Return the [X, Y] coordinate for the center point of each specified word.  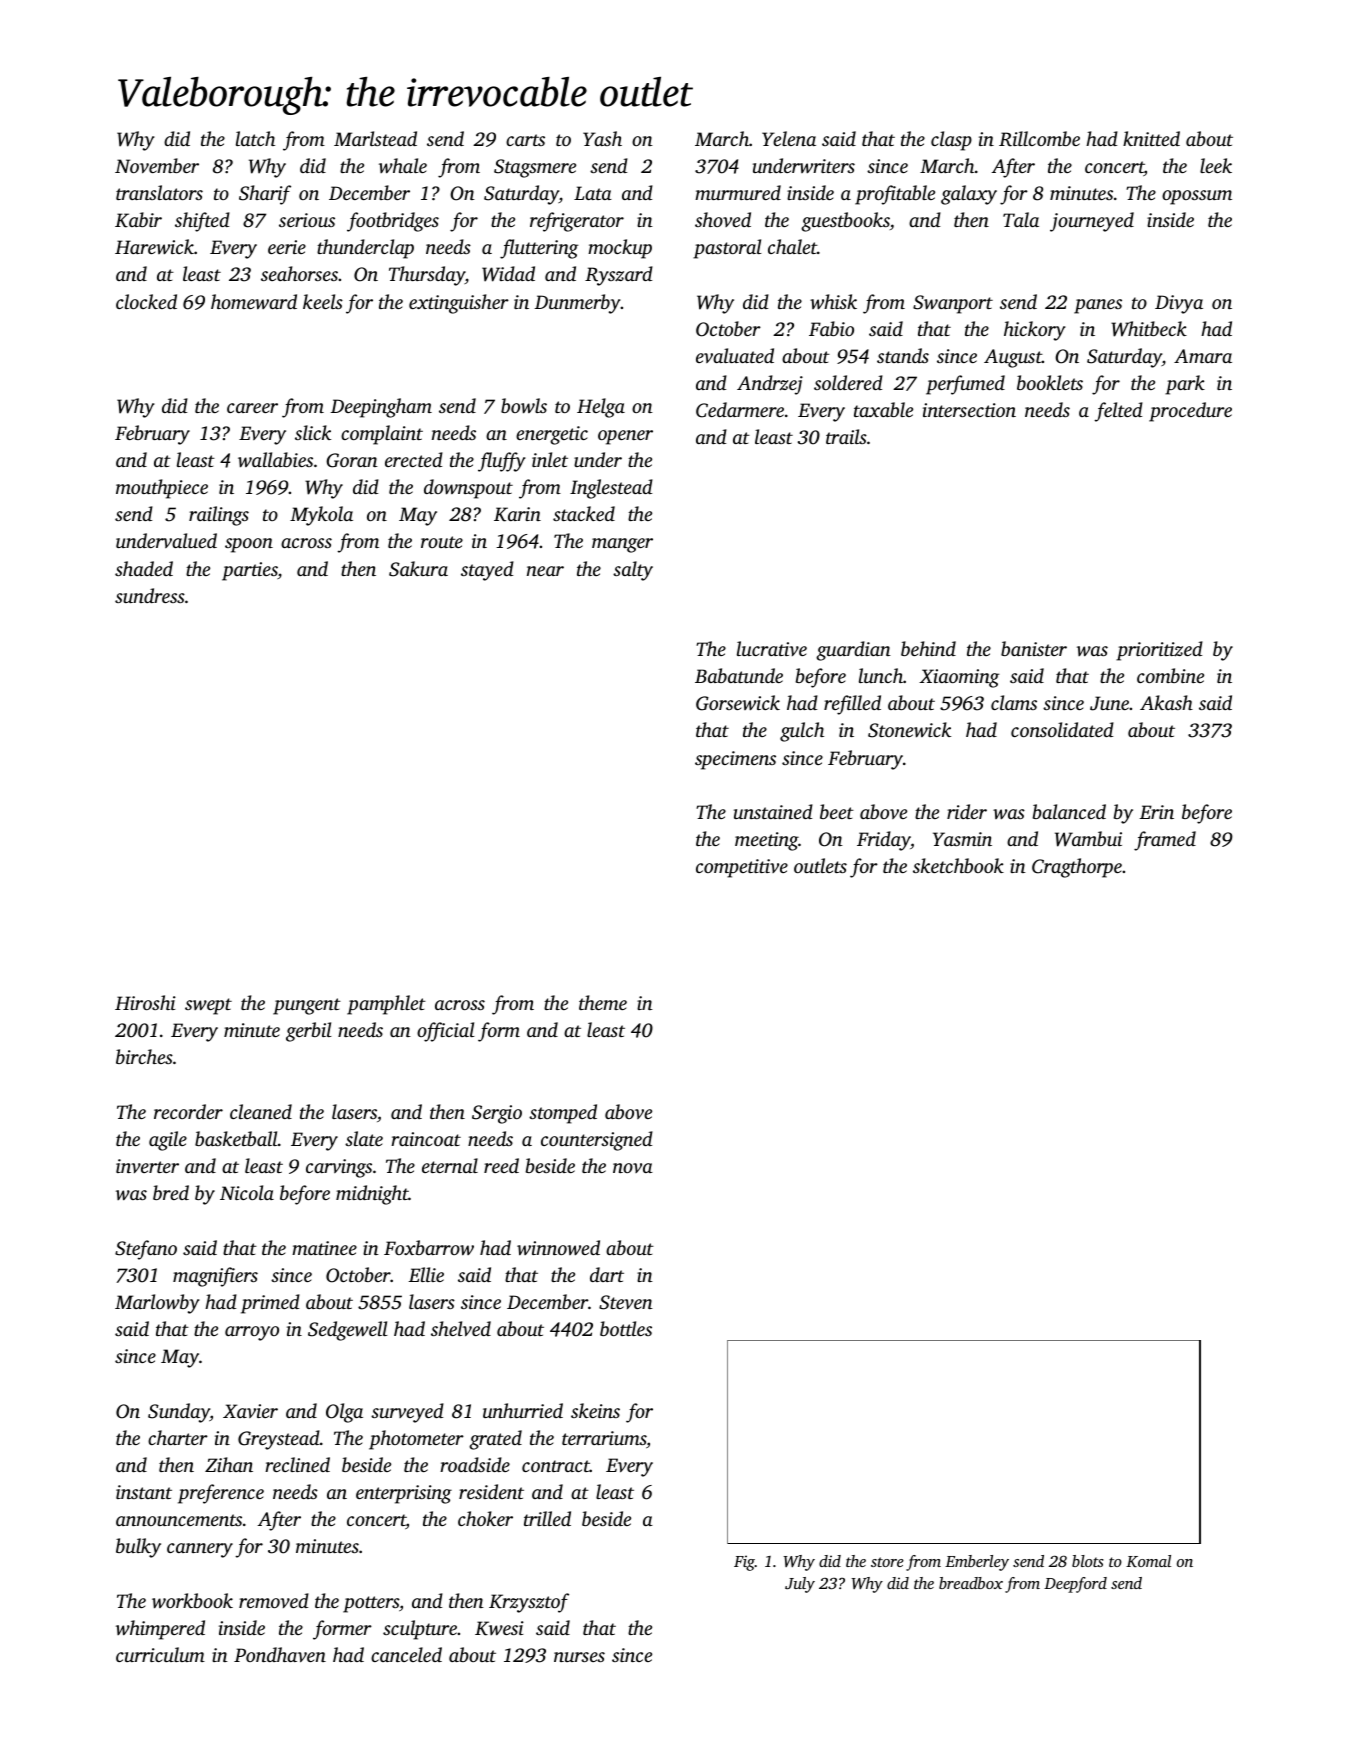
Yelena [789, 138]
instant [144, 1492]
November [157, 165]
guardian [853, 651]
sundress [150, 595]
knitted [1151, 138]
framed [1165, 841]
